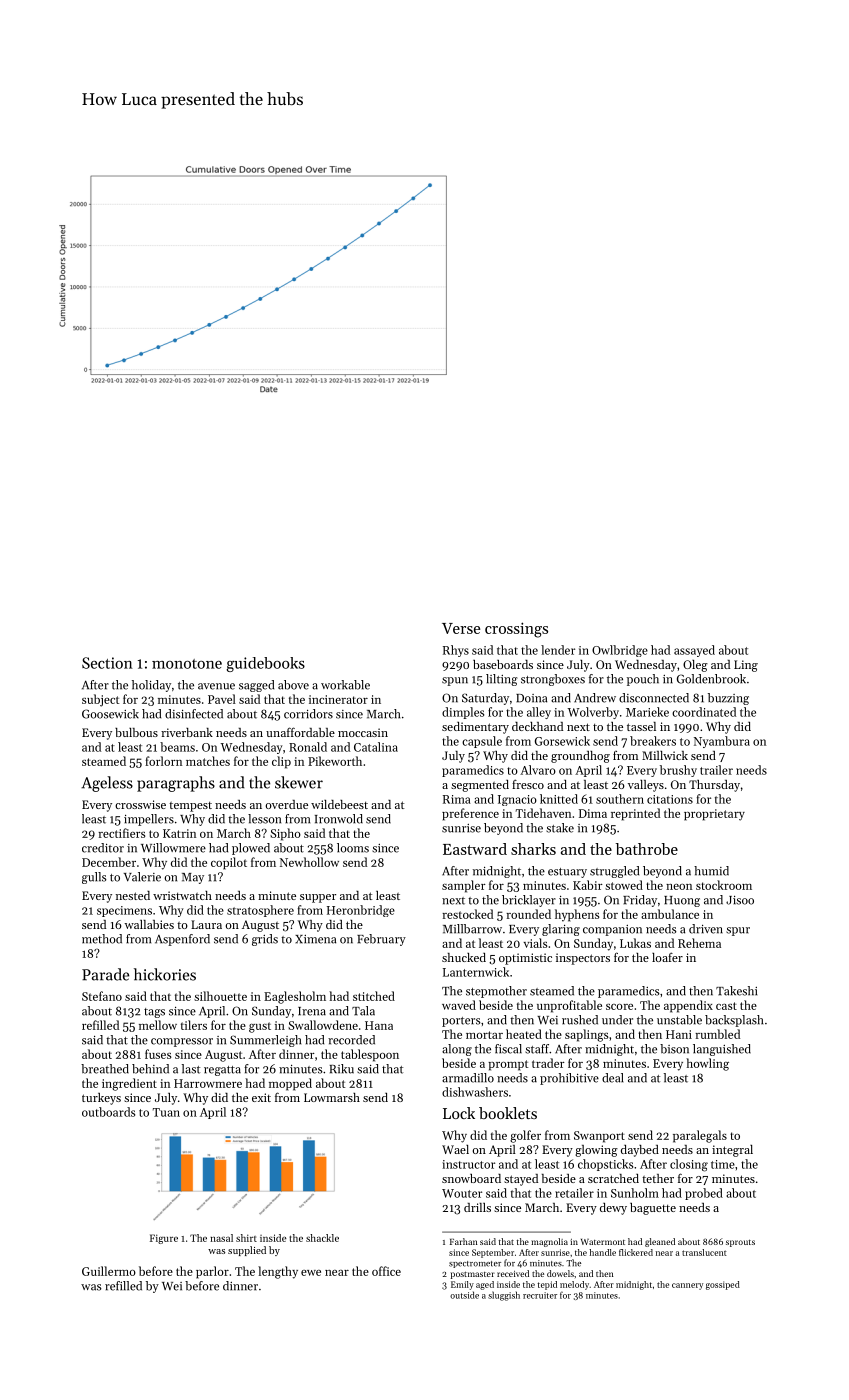  I want to click on Doina, so click(531, 698).
